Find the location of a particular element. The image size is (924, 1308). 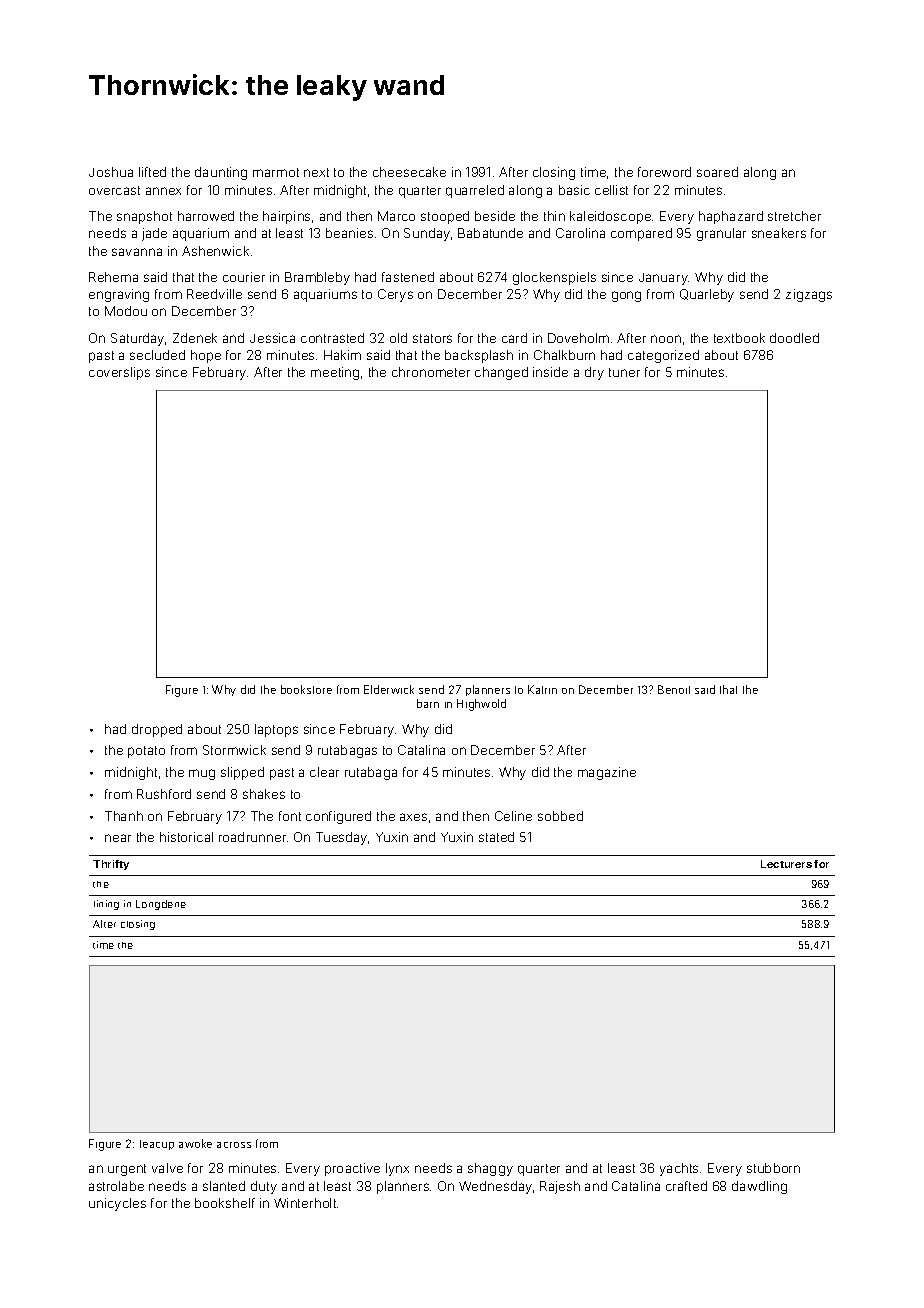

bookstore is located at coordinates (306, 689).
